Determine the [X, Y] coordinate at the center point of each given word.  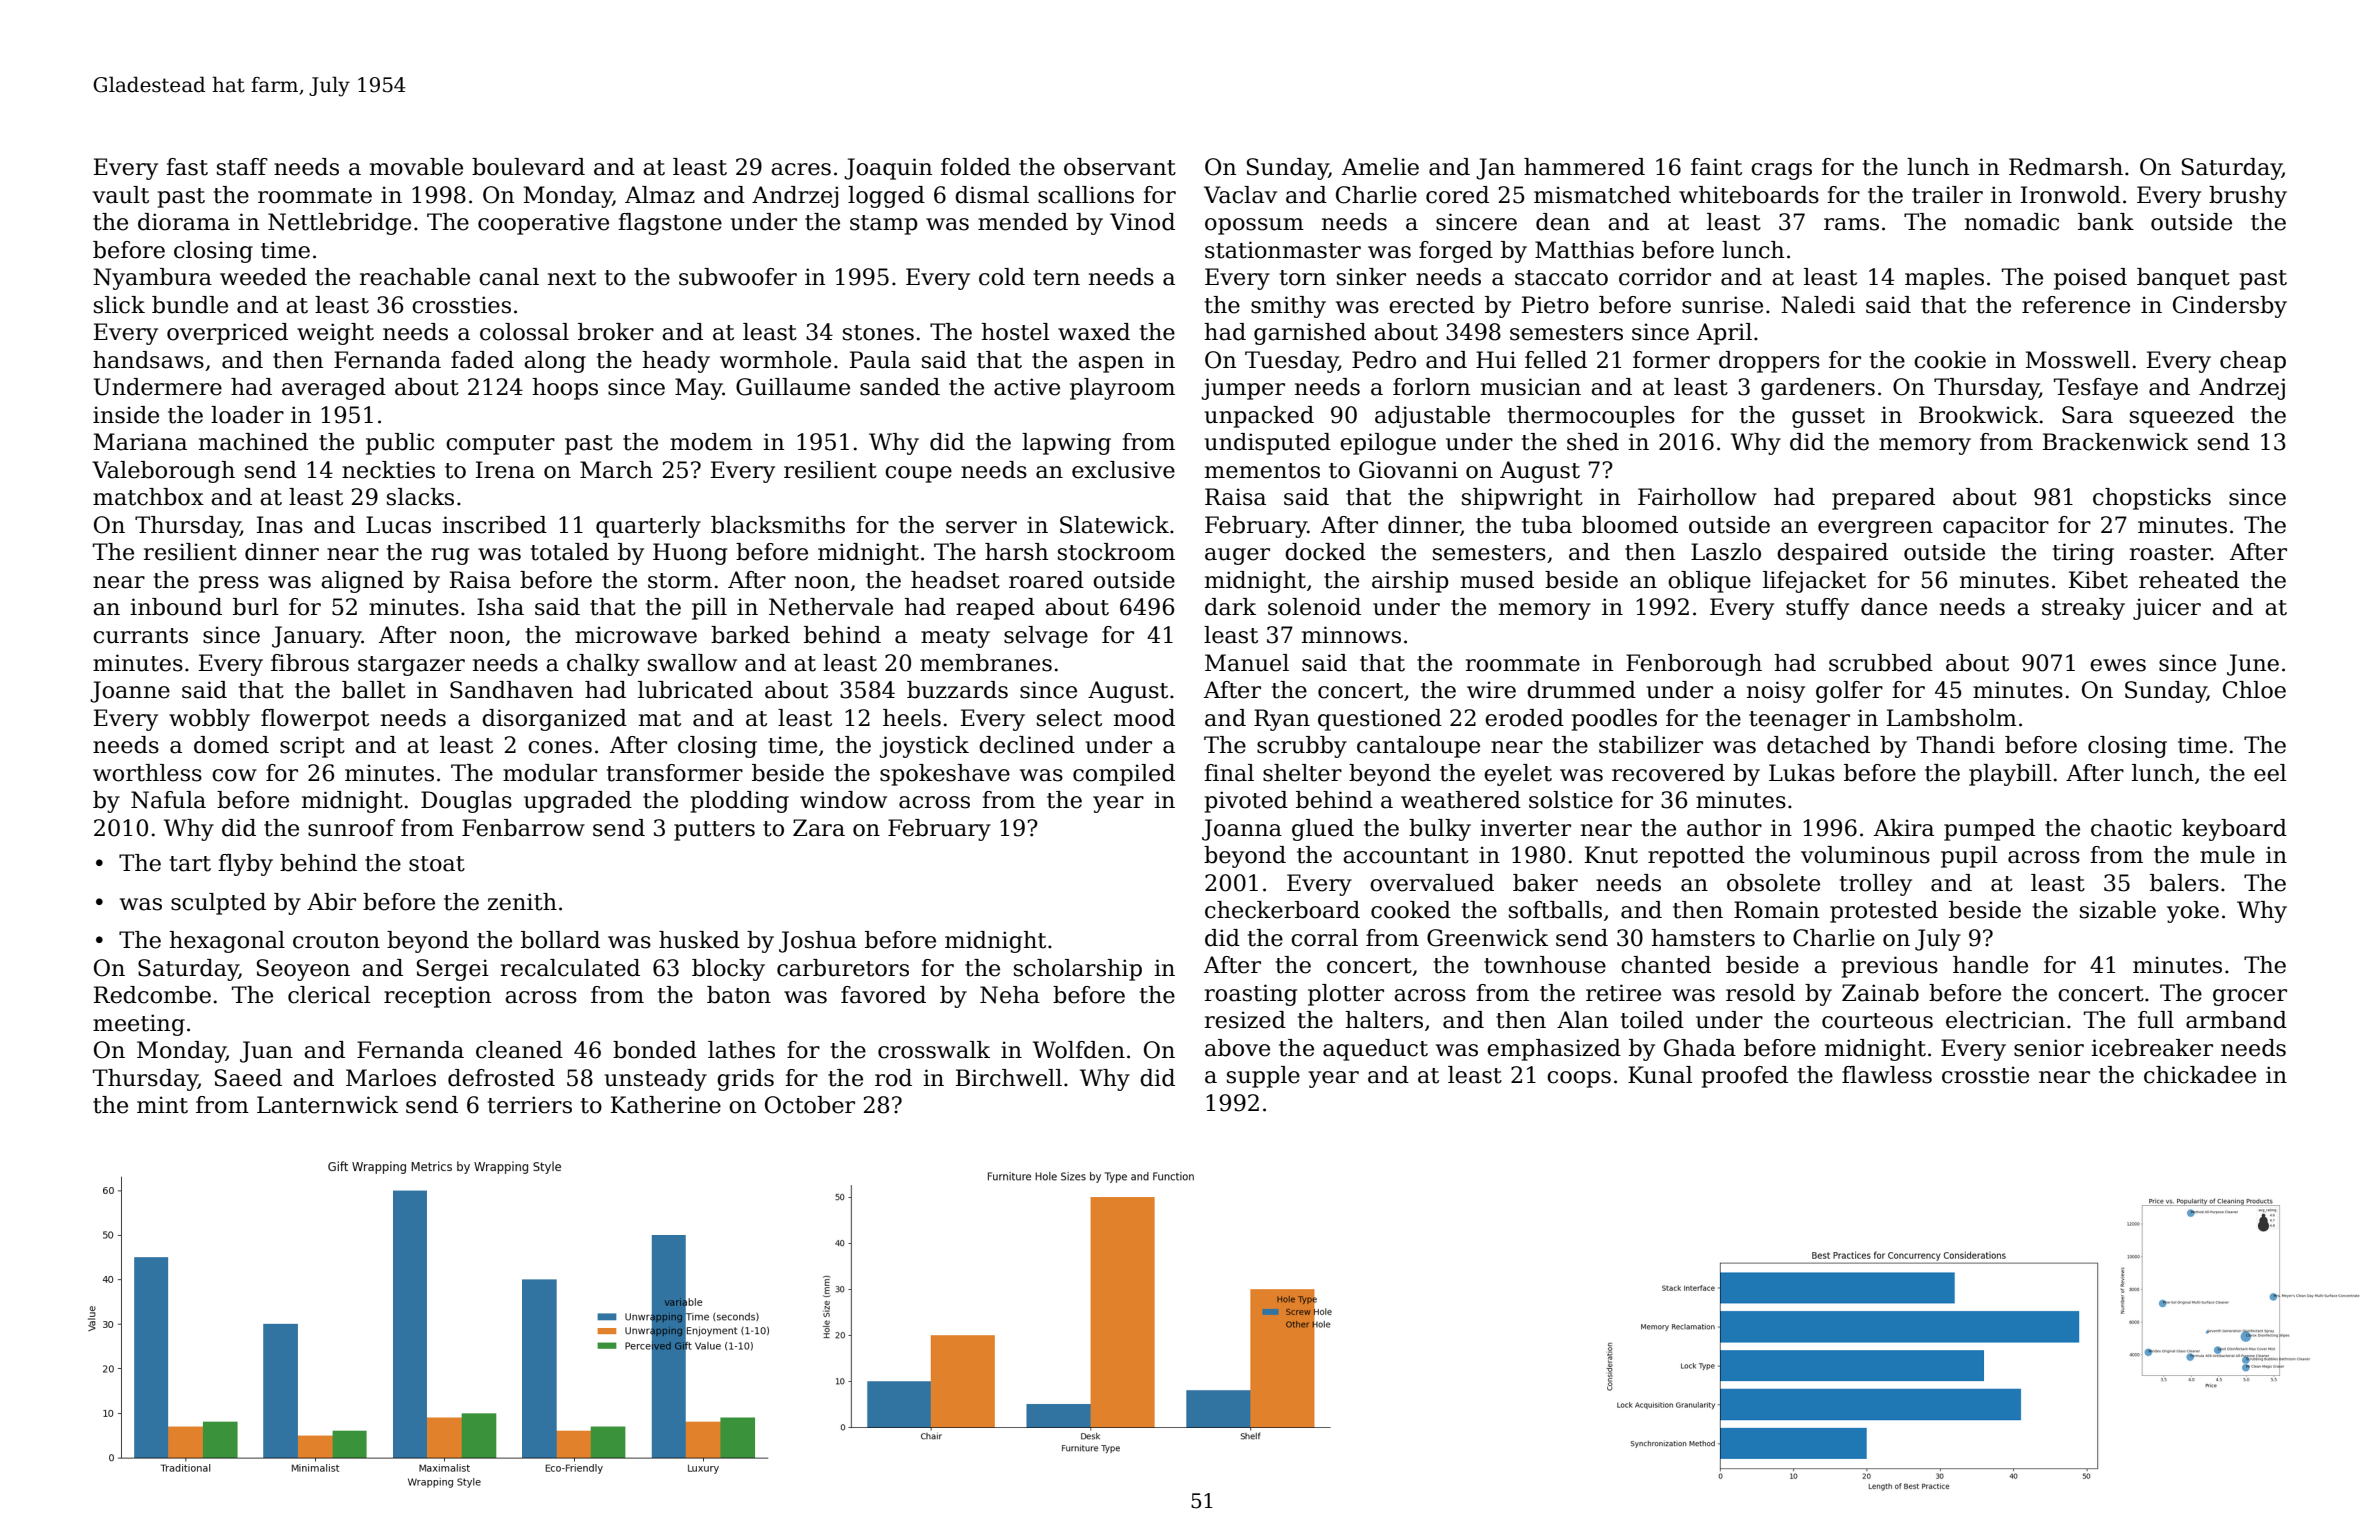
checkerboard [1282, 910]
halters [1384, 1020]
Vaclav [1240, 195]
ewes [2118, 665]
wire [1491, 690]
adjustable [1432, 417]
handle [1990, 965]
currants [140, 636]
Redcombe [152, 995]
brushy [2248, 197]
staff [242, 167]
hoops [565, 389]
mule [2227, 855]
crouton [336, 941]
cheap [2253, 362]
